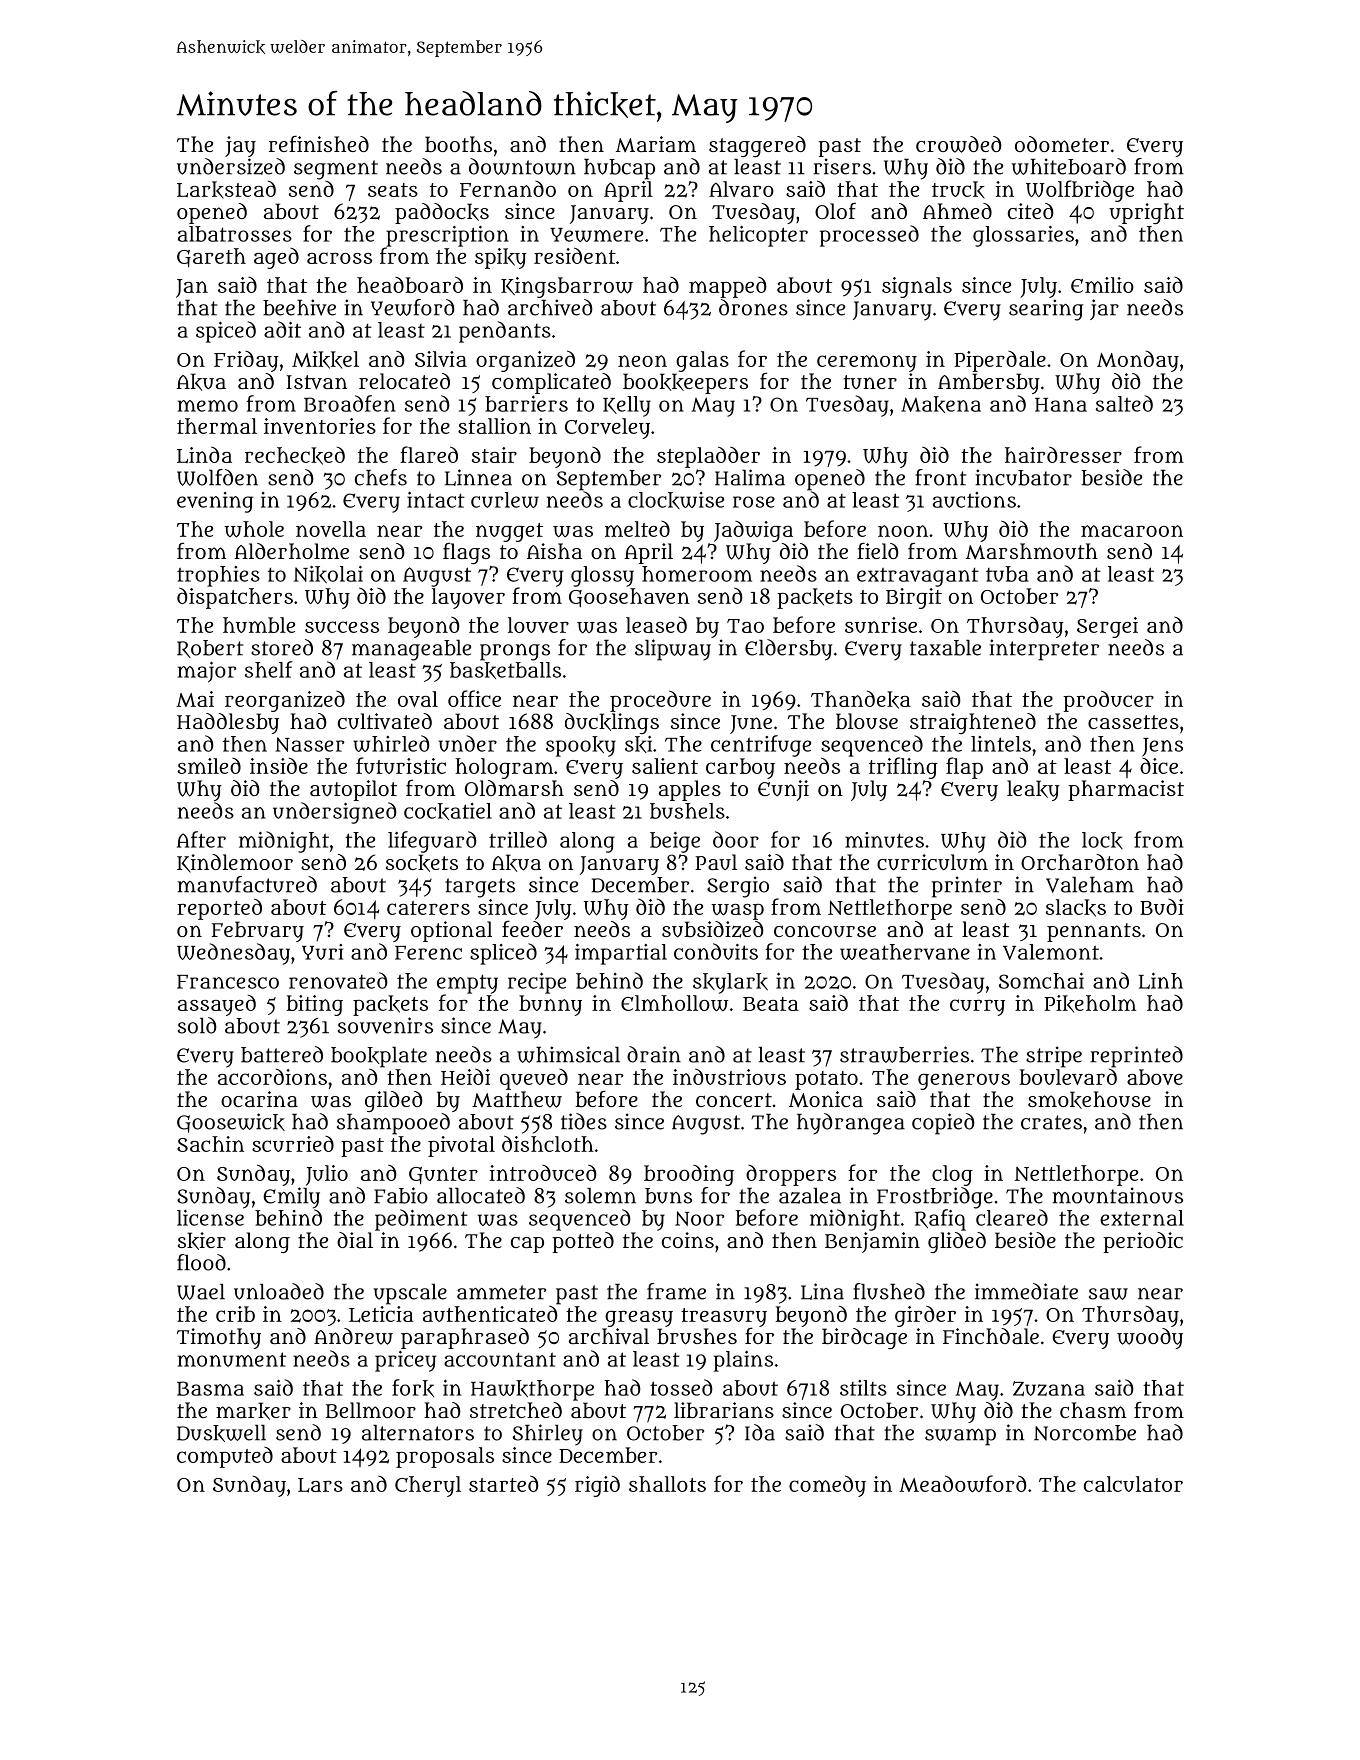 The image size is (1360, 1760). Describe the element at coordinates (991, 1336) in the image. I see `Finchdale` at that location.
